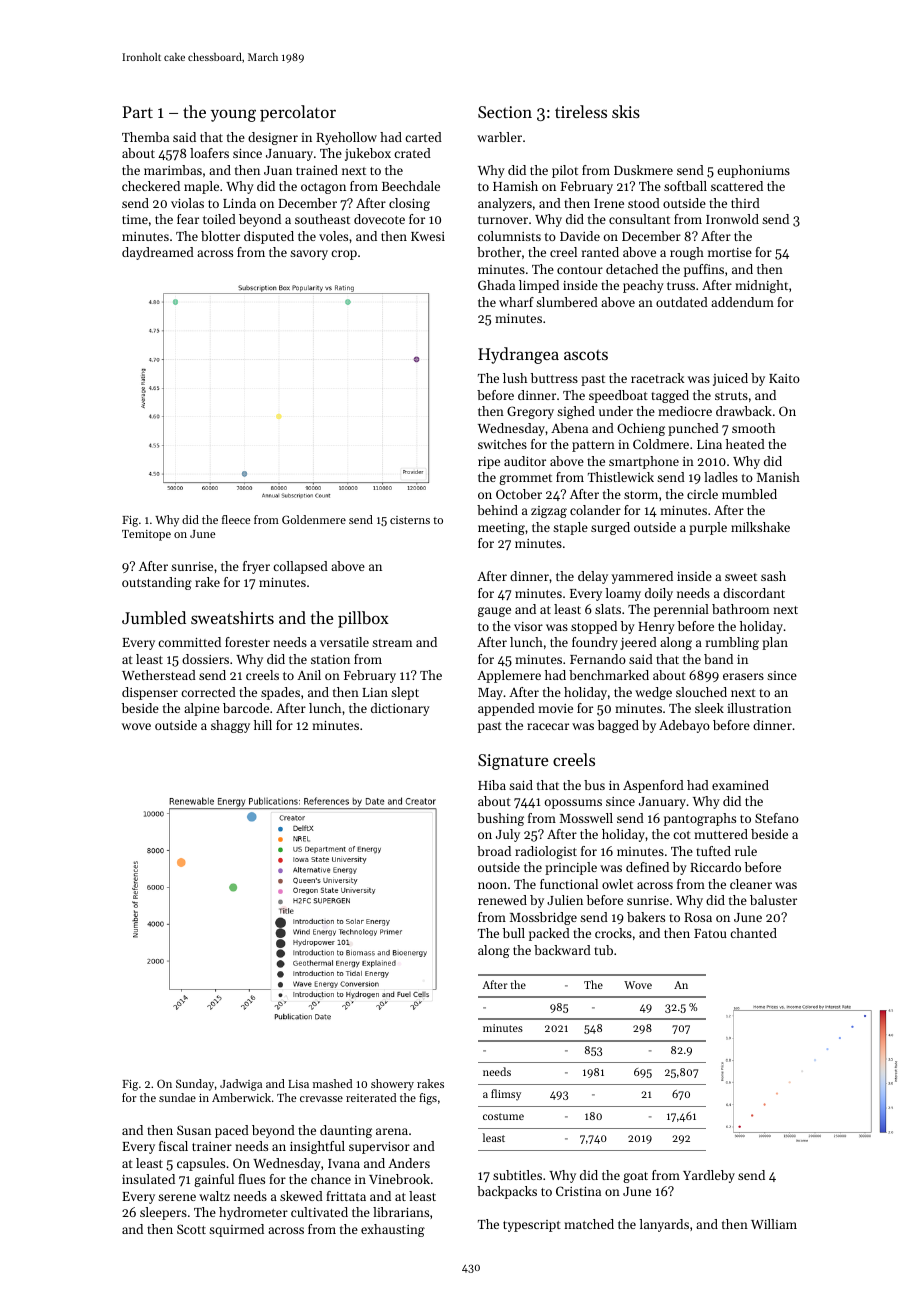 Image resolution: width=924 pixels, height=1308 pixels. What do you see at coordinates (741, 577) in the page?
I see `sweet` at bounding box center [741, 577].
